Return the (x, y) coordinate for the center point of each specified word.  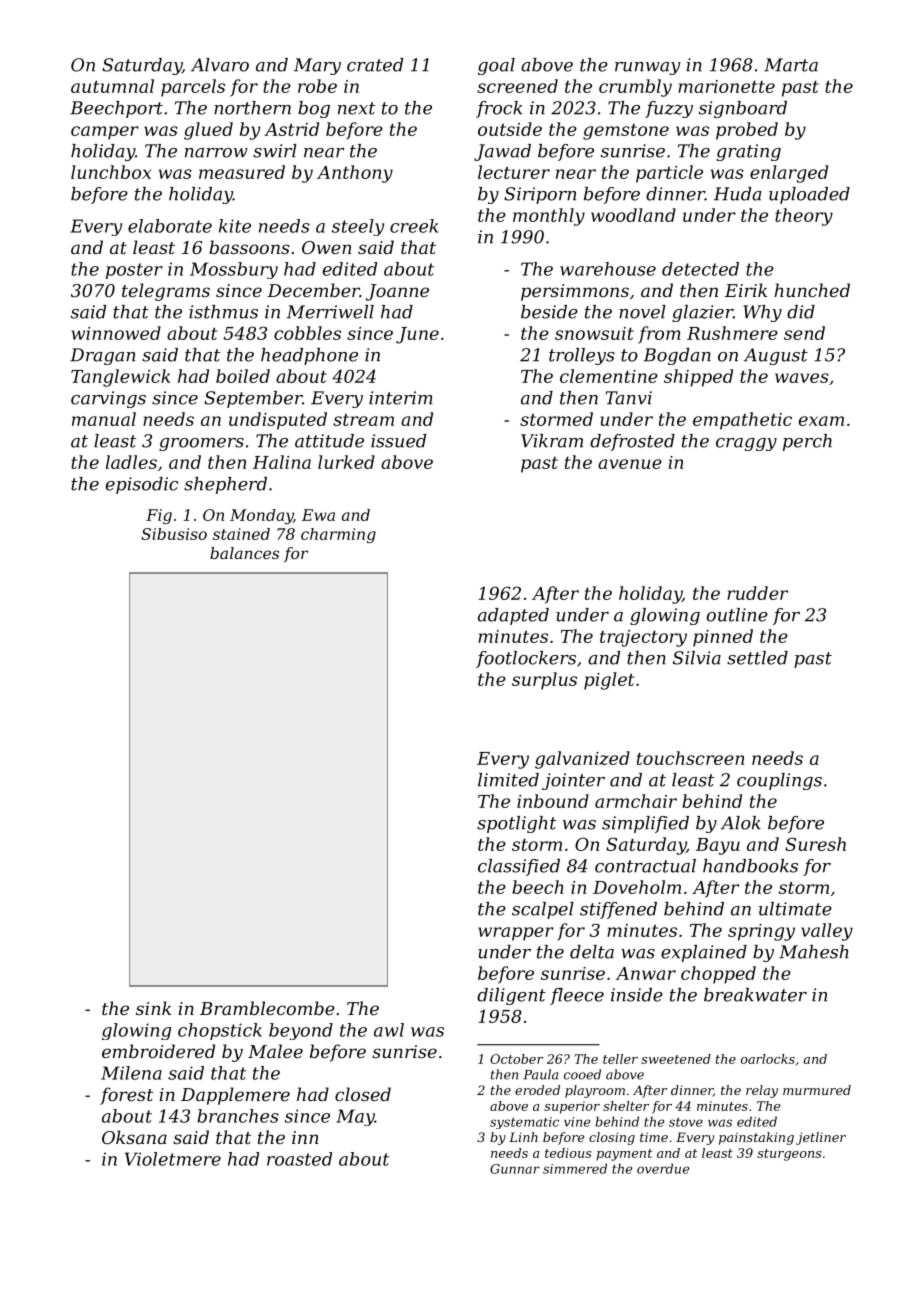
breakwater (755, 995)
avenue (630, 464)
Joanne (397, 292)
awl (389, 1030)
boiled (243, 376)
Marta (791, 65)
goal (496, 66)
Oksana (134, 1137)
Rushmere (732, 333)
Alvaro (220, 65)
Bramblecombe (267, 1008)
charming (338, 535)
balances (244, 553)
